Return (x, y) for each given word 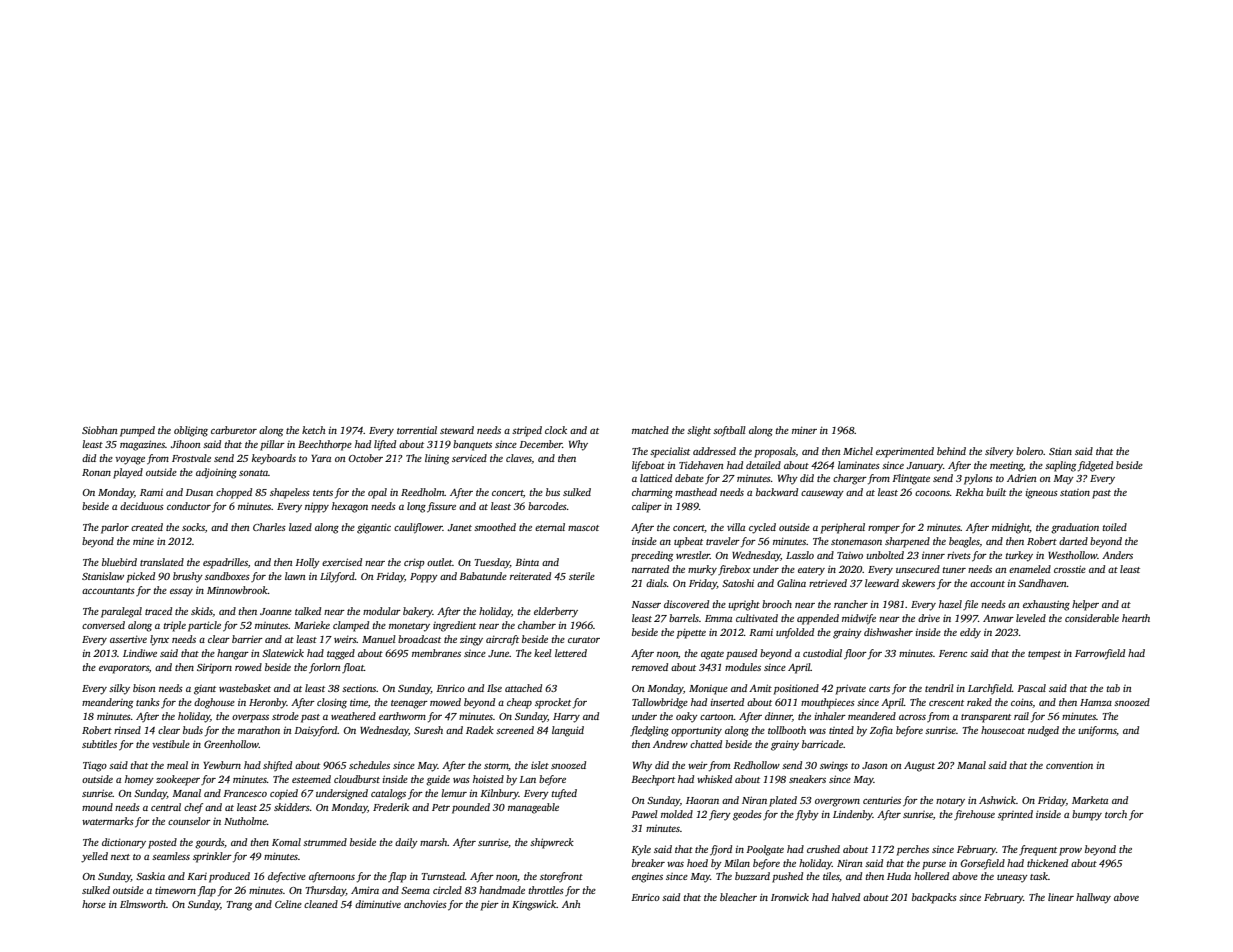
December (541, 444)
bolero (1030, 451)
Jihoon (185, 444)
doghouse (214, 703)
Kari (197, 876)
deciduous (142, 506)
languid (568, 731)
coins (1022, 702)
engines (647, 877)
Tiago (95, 766)
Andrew (670, 744)
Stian (1060, 451)
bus (553, 492)
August (919, 767)
